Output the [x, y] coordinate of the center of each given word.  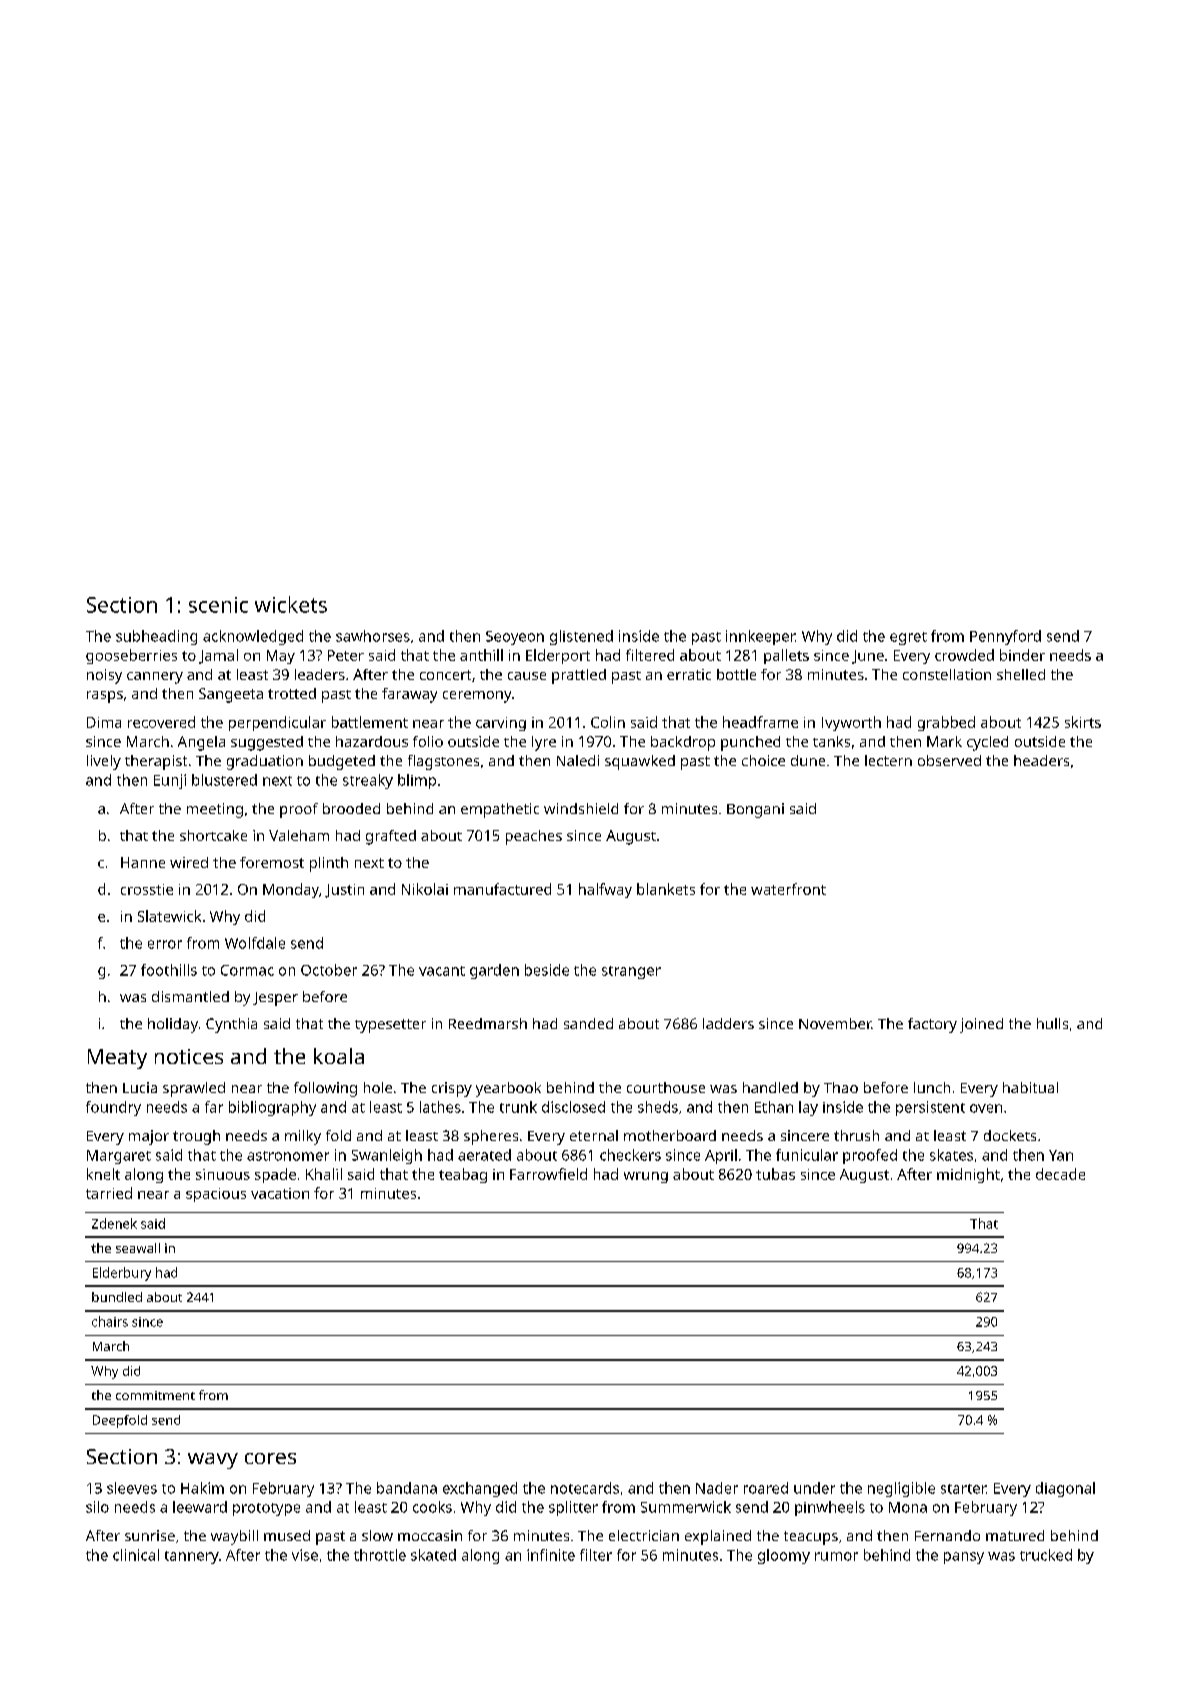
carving [501, 724]
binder [1022, 655]
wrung [646, 1177]
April [721, 1156]
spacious [216, 1195]
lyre [544, 743]
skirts [1083, 722]
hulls [1052, 1023]
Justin [344, 891]
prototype [266, 1509]
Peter [346, 655]
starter [963, 1489]
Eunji [170, 781]
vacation [280, 1193]
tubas [775, 1174]
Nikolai [425, 889]
